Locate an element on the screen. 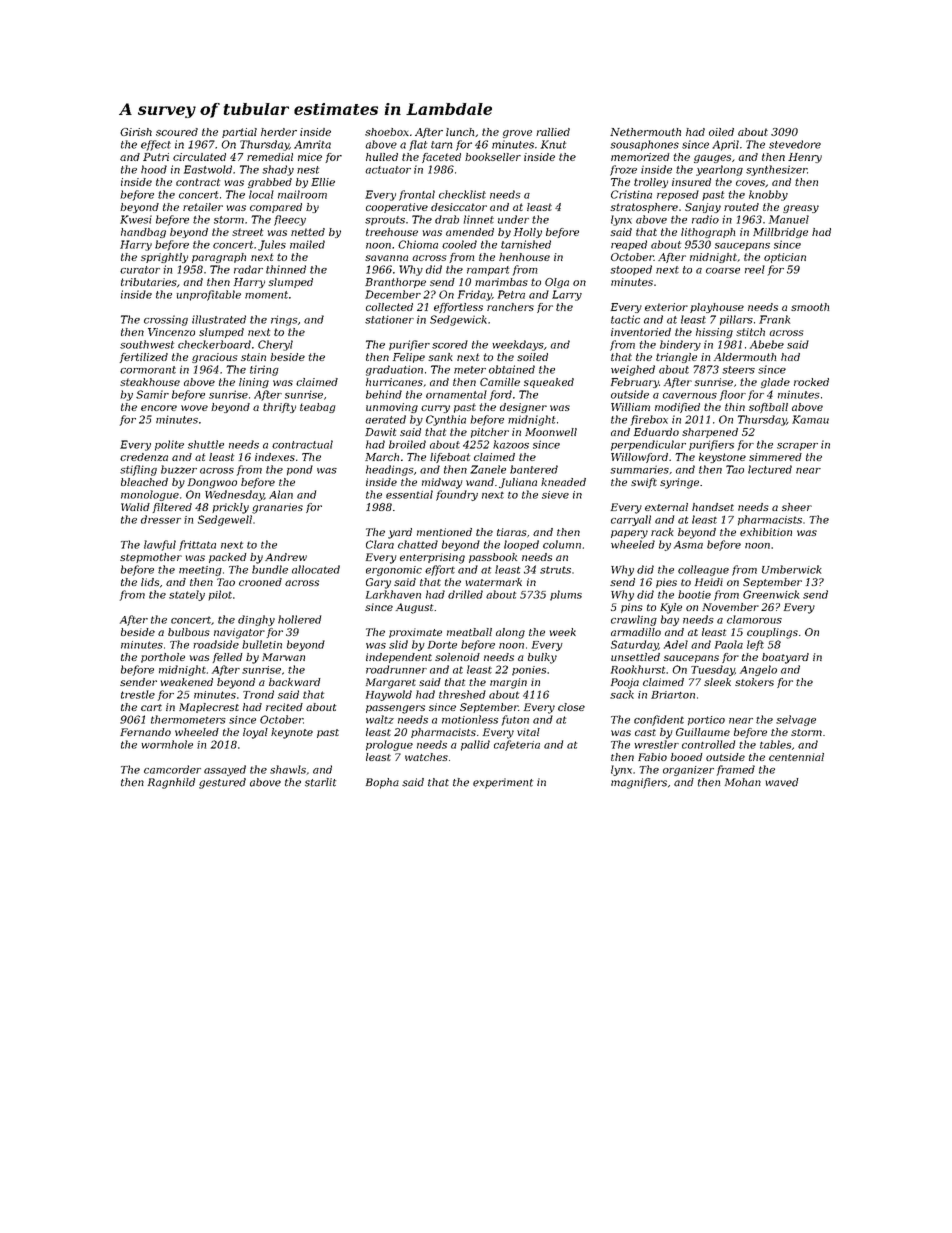  playhouse is located at coordinates (717, 308).
